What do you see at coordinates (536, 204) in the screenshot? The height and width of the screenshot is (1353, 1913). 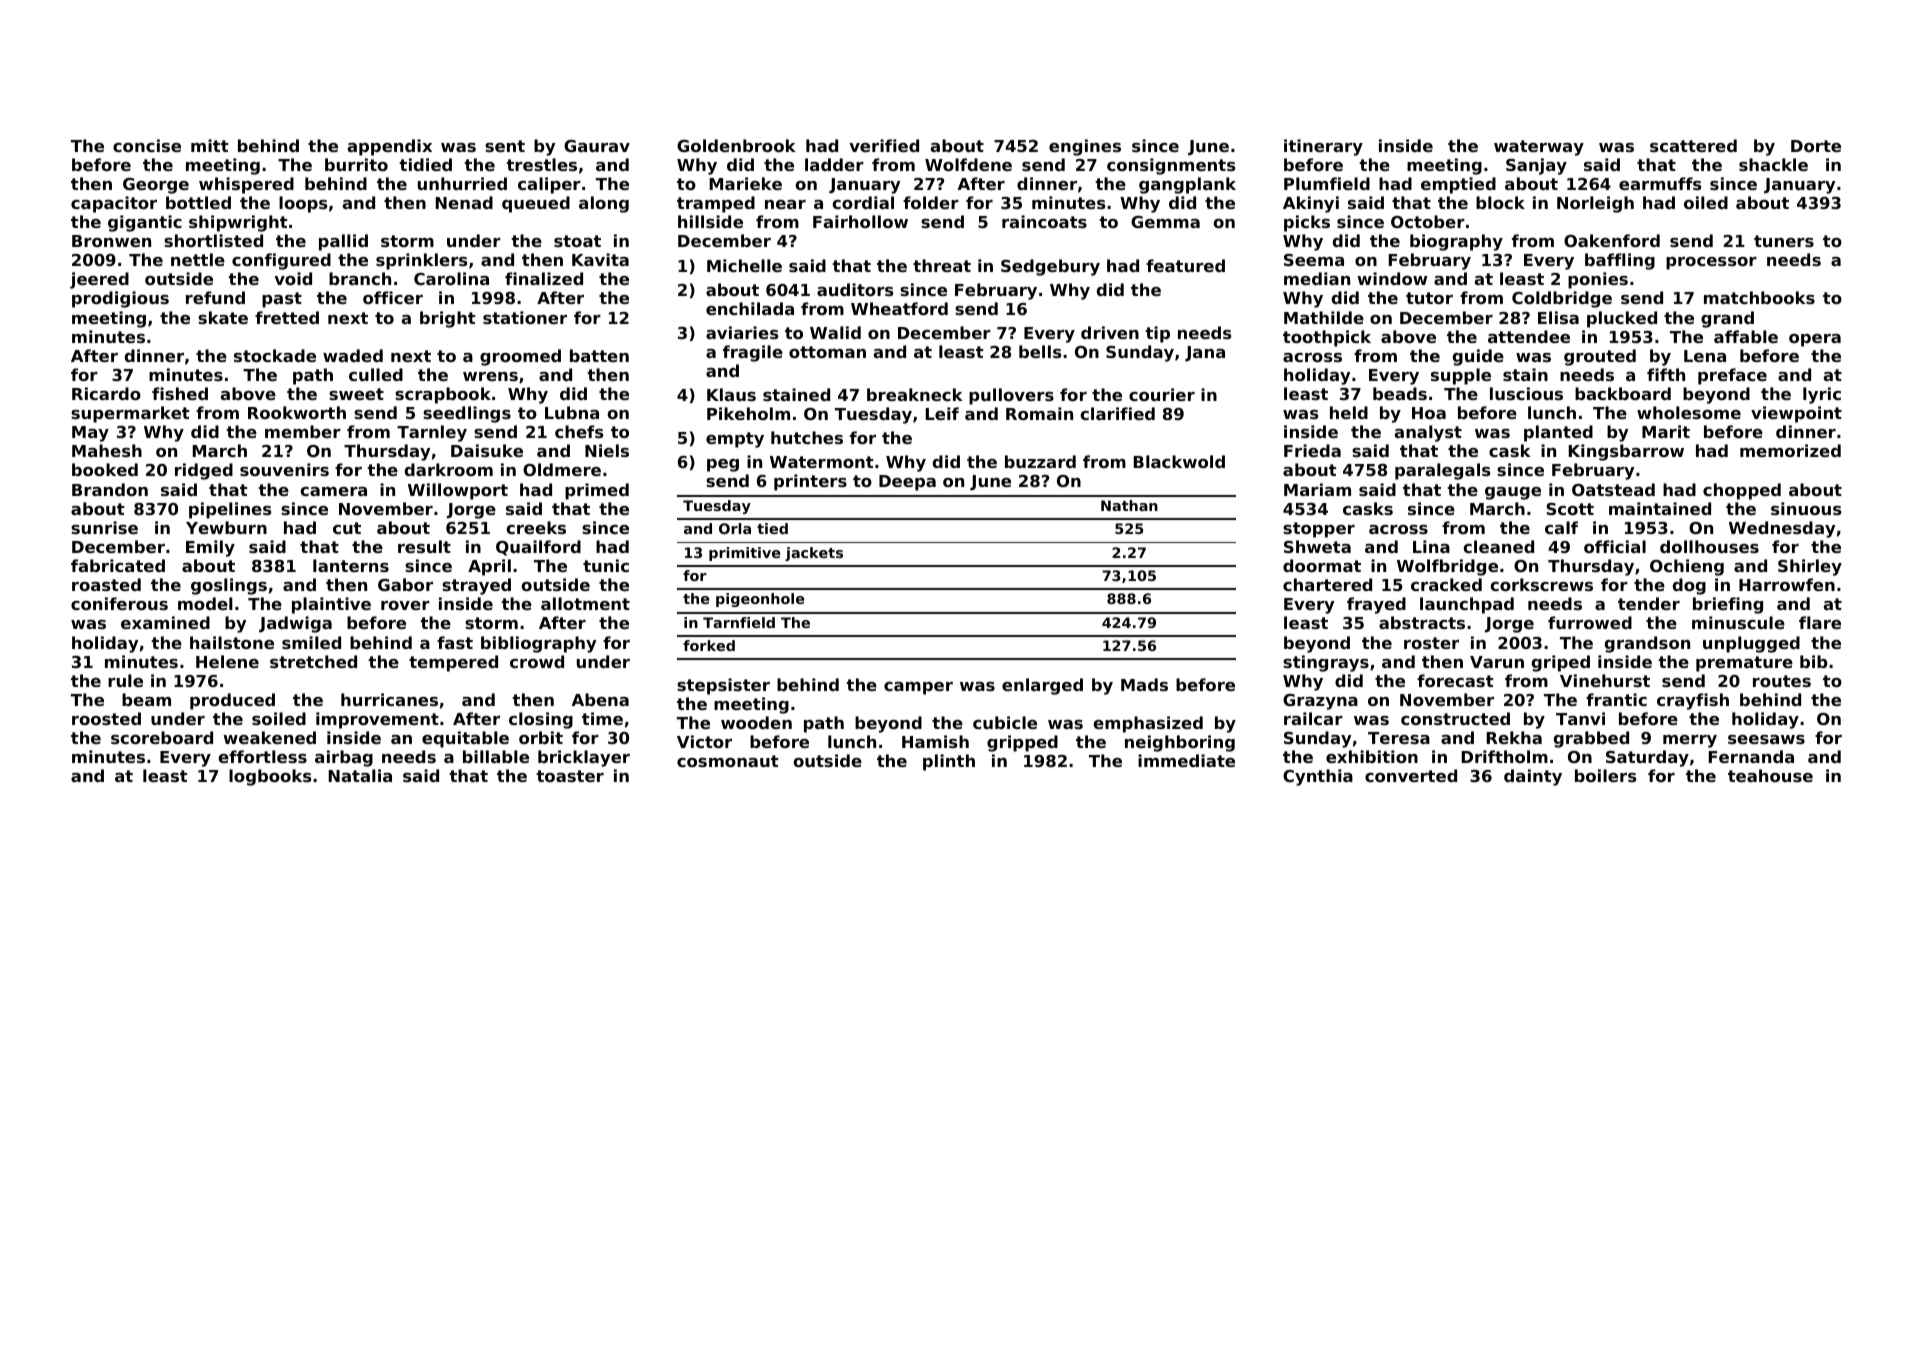 I see `queued` at bounding box center [536, 204].
